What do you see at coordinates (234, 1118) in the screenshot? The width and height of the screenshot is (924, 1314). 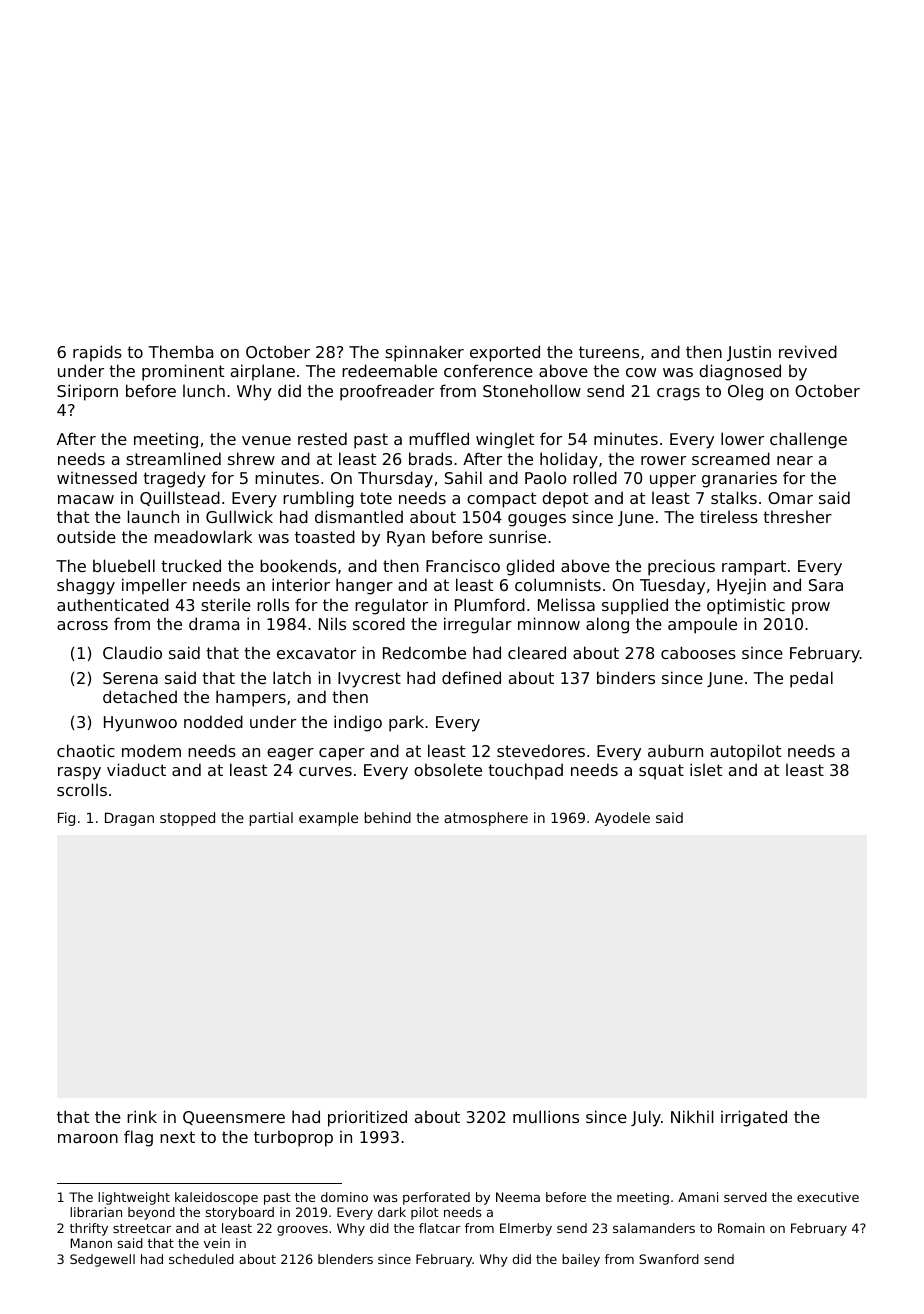 I see `Queensmere` at bounding box center [234, 1118].
